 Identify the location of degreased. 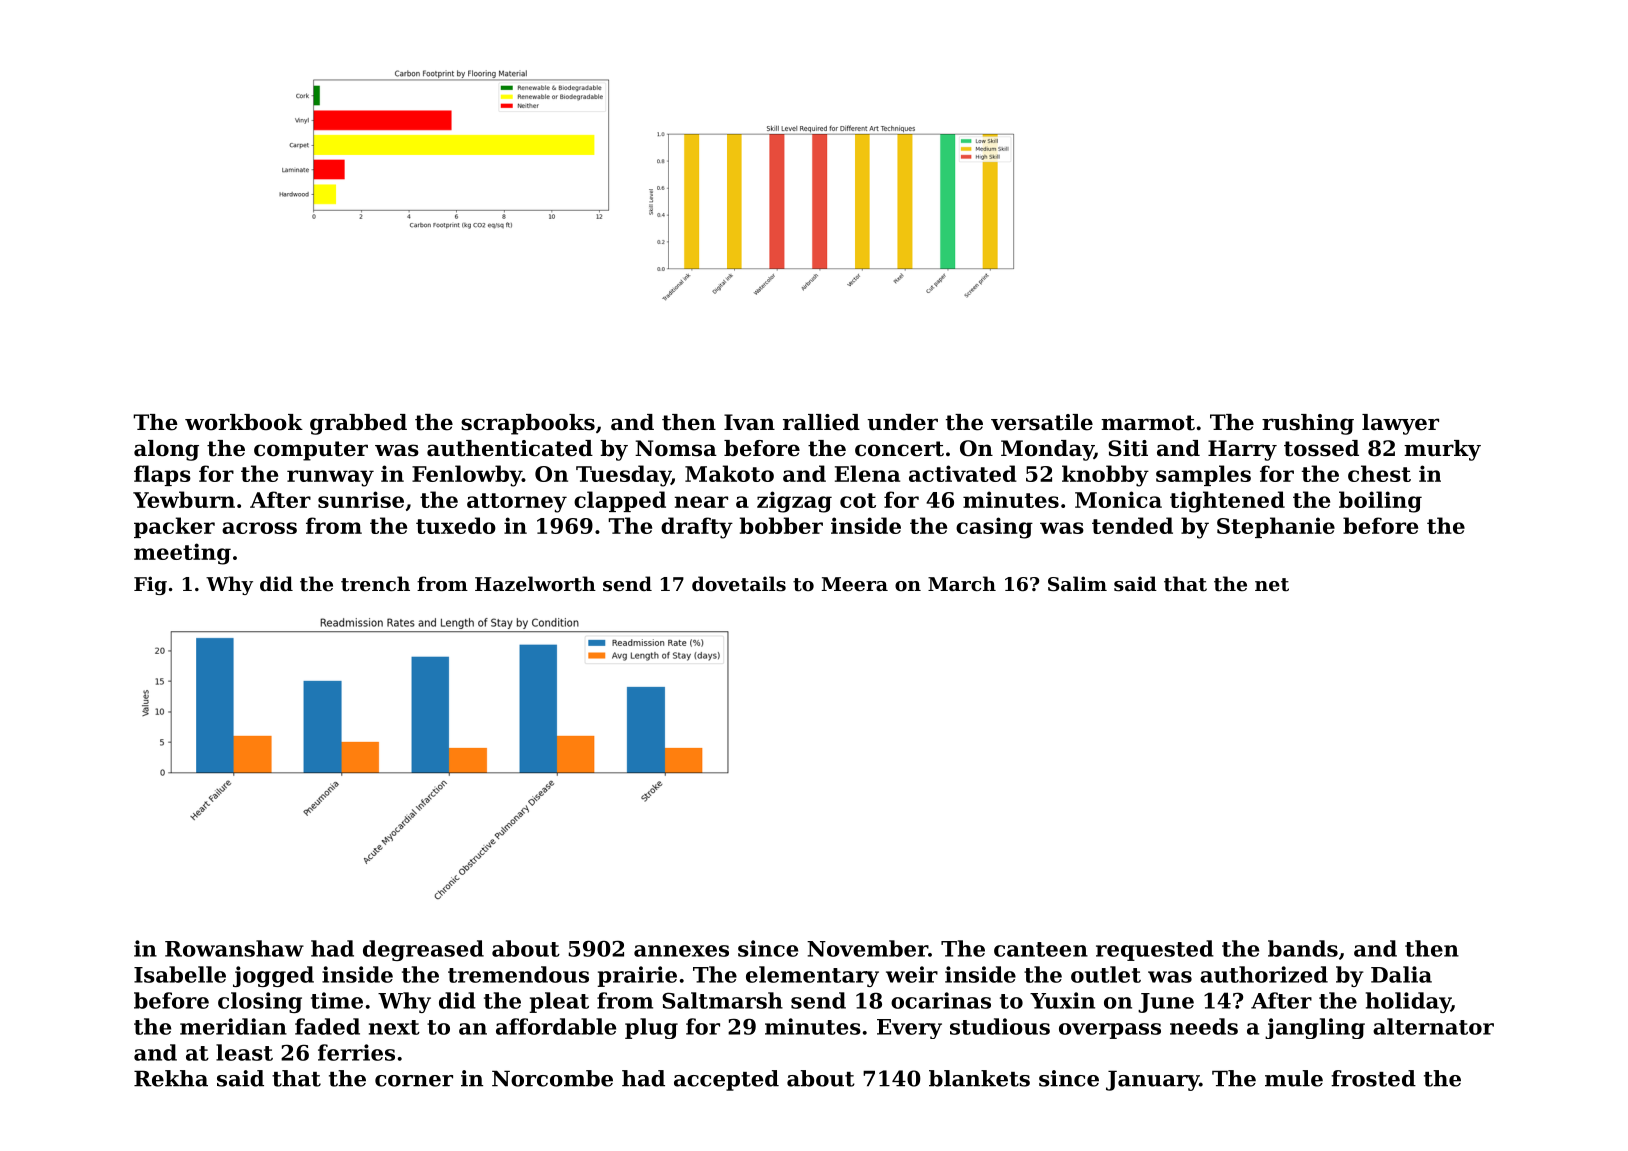
(423, 950).
